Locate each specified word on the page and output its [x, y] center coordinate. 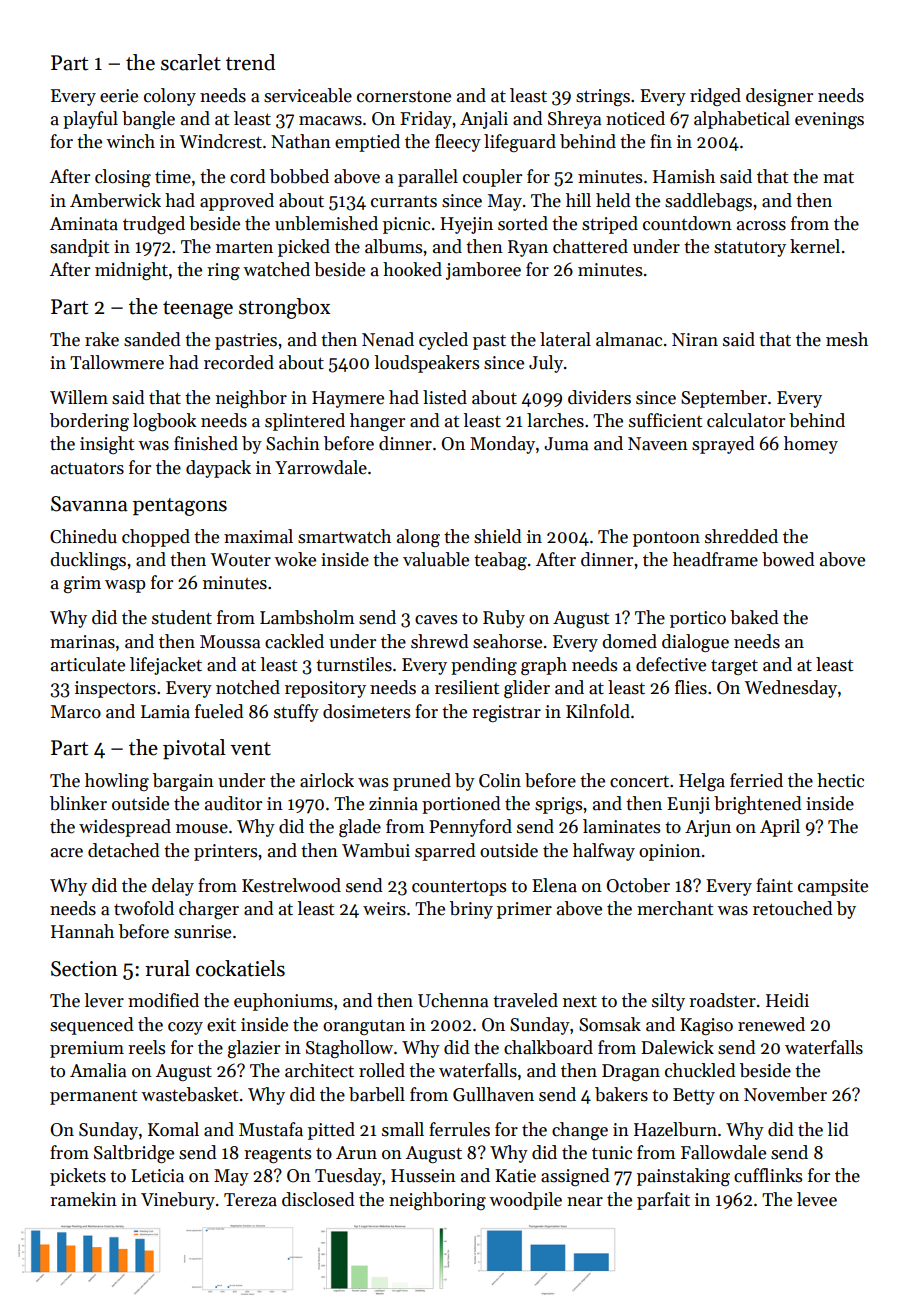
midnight [131, 271]
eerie [119, 96]
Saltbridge [134, 1154]
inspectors [115, 689]
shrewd [440, 641]
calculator [746, 420]
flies [691, 687]
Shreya [575, 120]
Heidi [787, 1000]
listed [445, 397]
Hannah [82, 931]
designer [779, 97]
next [580, 1002]
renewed [771, 1024]
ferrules [459, 1129]
